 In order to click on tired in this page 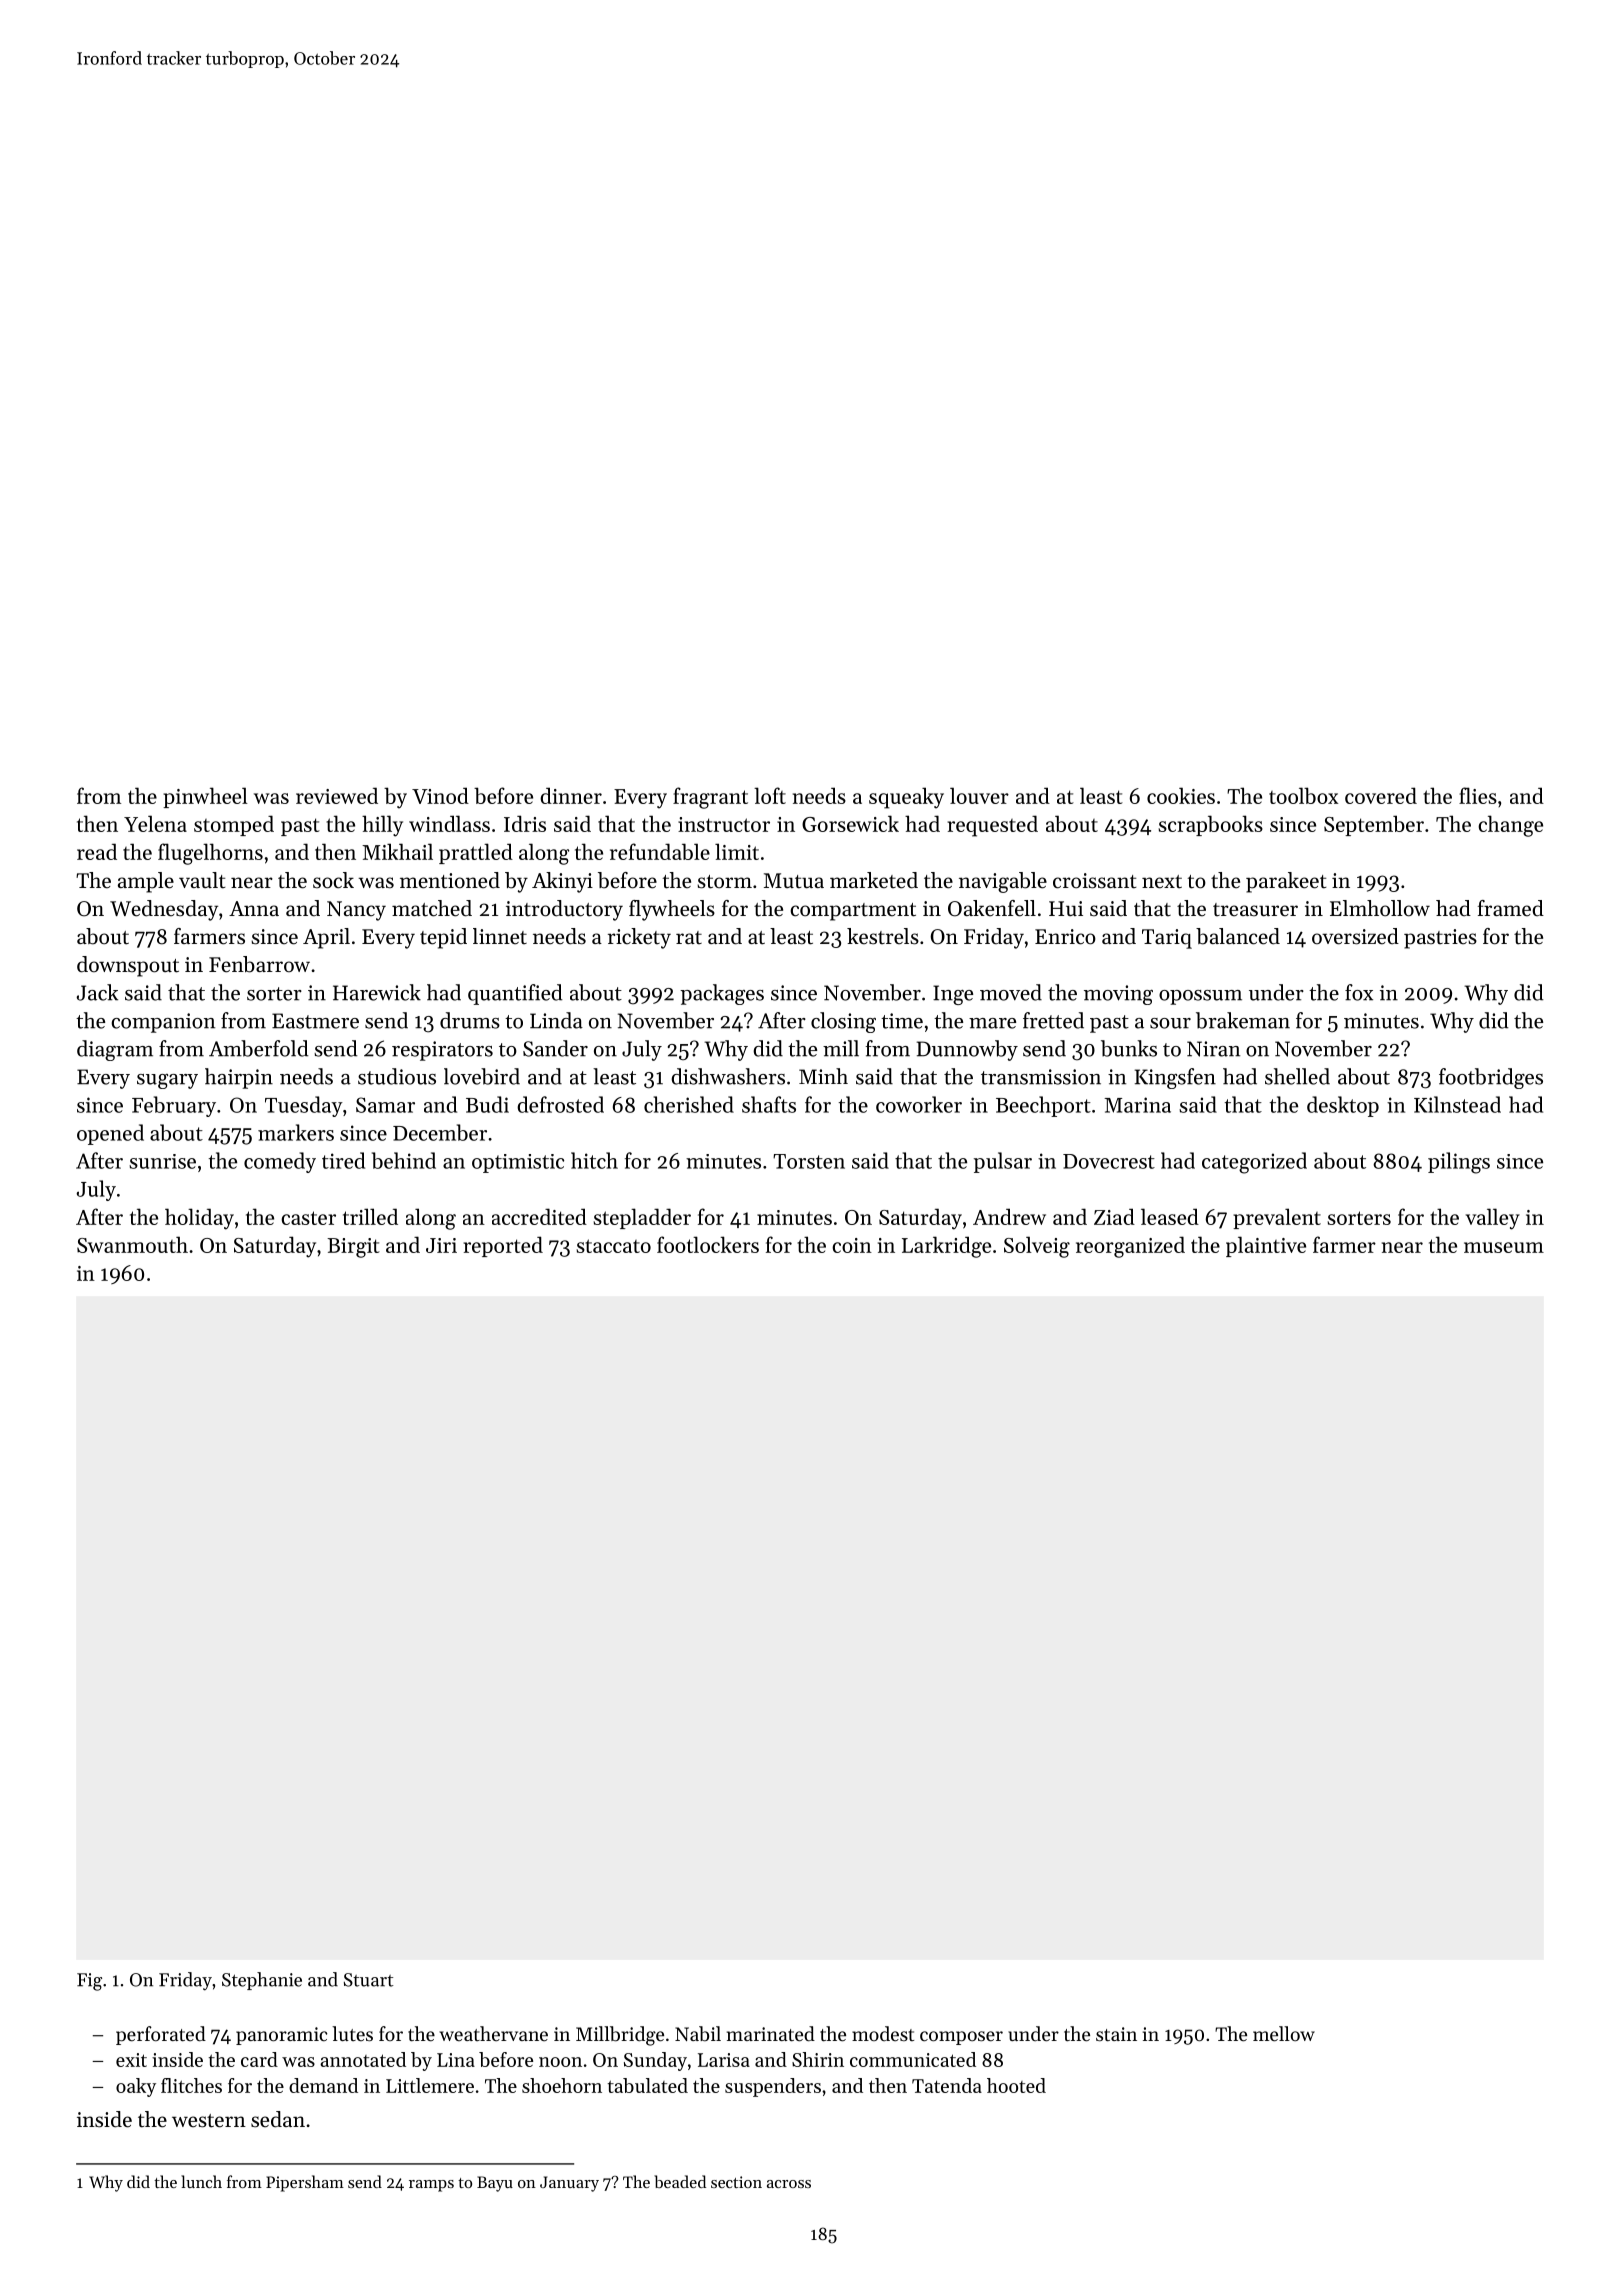, I will do `click(343, 1160)`.
